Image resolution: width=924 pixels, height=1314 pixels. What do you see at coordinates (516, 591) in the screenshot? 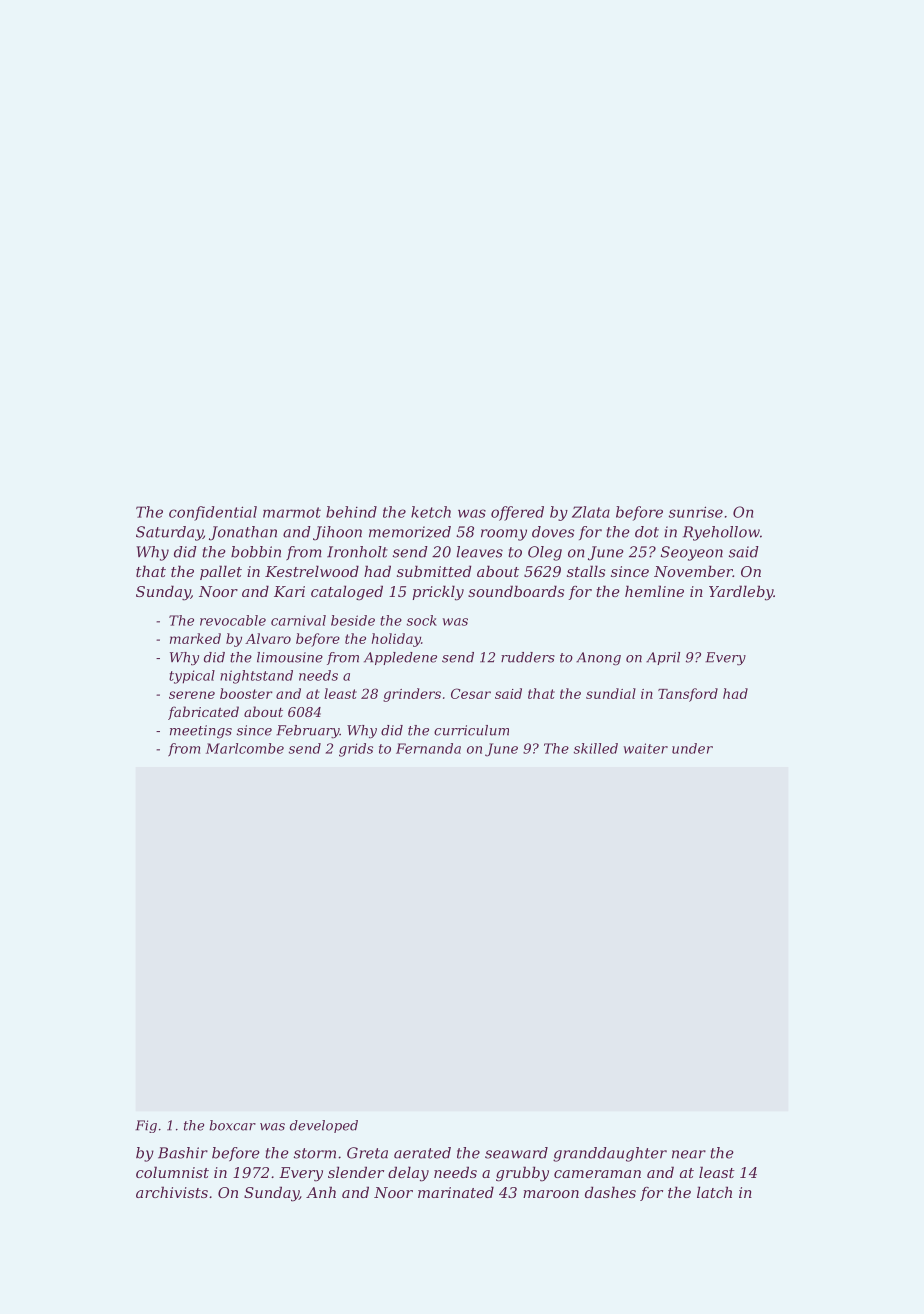
I see `soundboards` at bounding box center [516, 591].
